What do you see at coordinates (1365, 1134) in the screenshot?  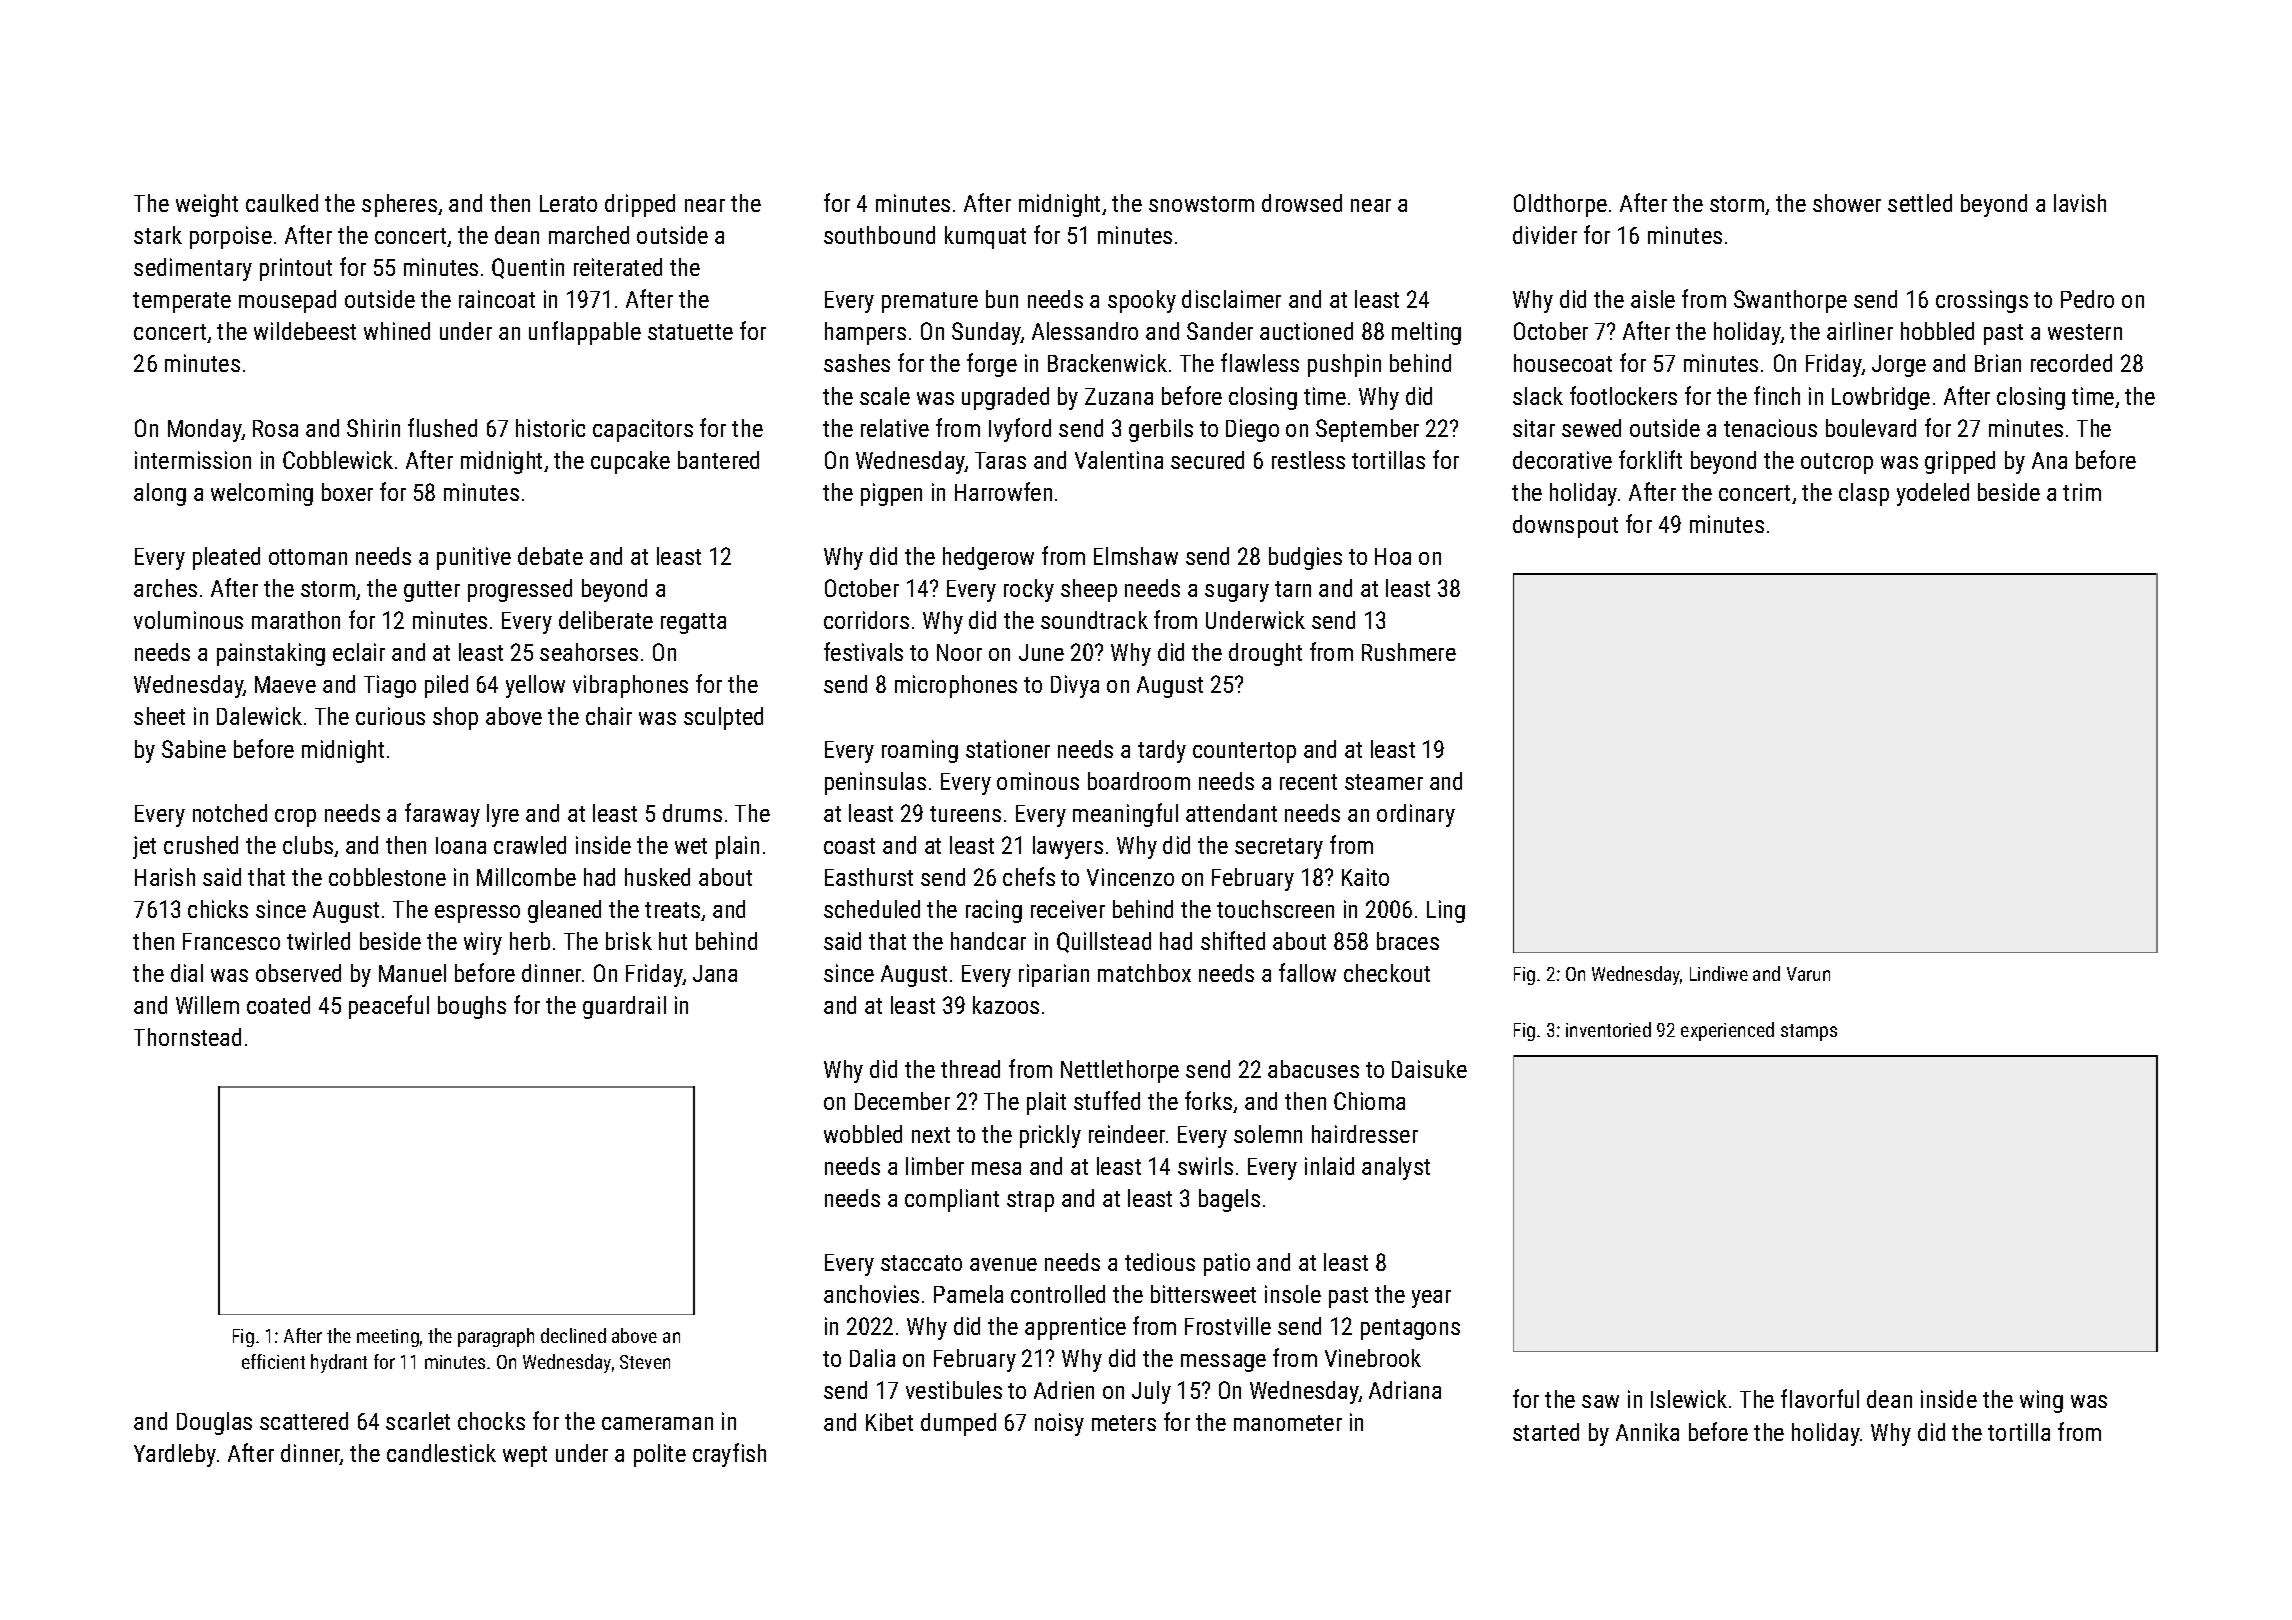 I see `hairdresser` at bounding box center [1365, 1134].
